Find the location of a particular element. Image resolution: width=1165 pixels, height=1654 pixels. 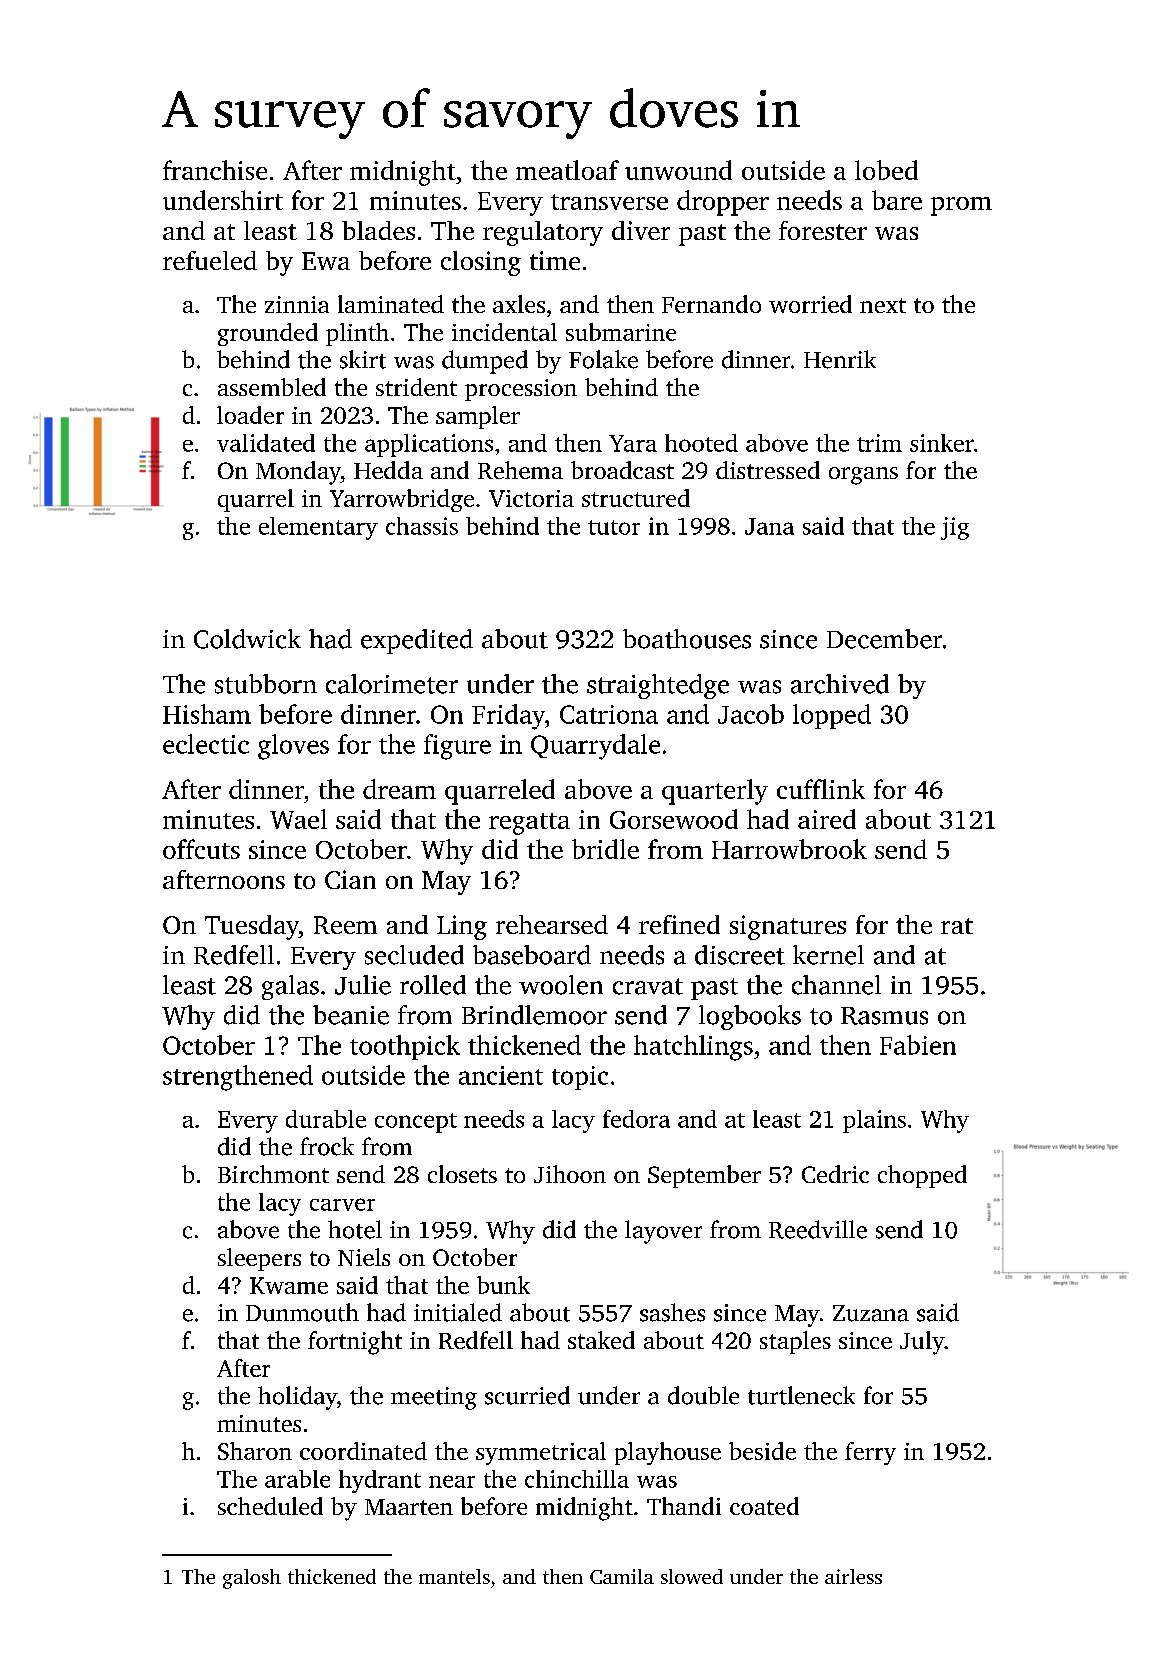

galosh is located at coordinates (252, 1579).
